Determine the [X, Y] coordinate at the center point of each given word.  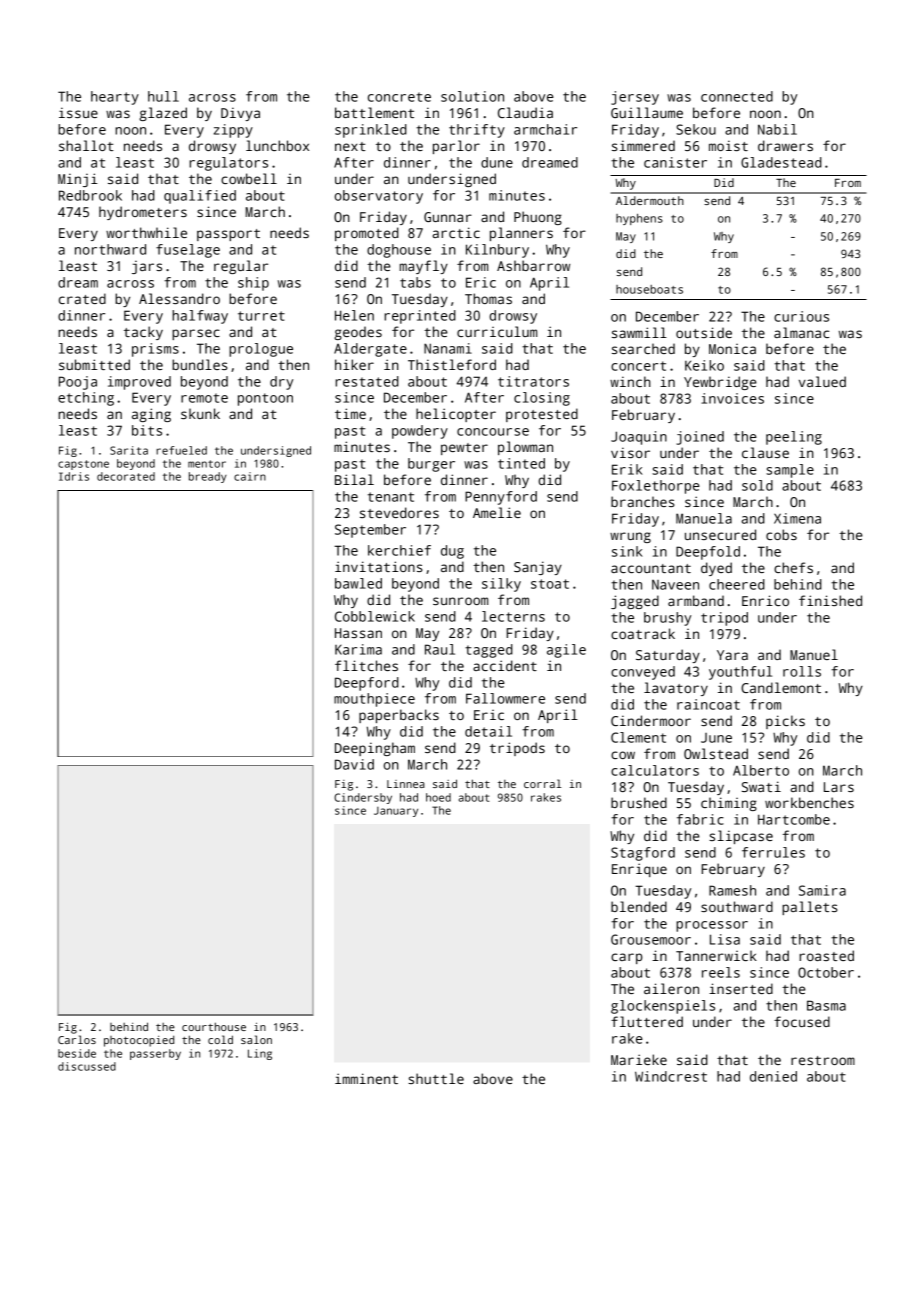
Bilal [354, 479]
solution [472, 96]
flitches [366, 665]
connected [737, 96]
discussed [87, 1066]
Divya [240, 114]
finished [830, 600]
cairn [250, 476]
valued [822, 381]
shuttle [436, 1078]
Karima [358, 649]
